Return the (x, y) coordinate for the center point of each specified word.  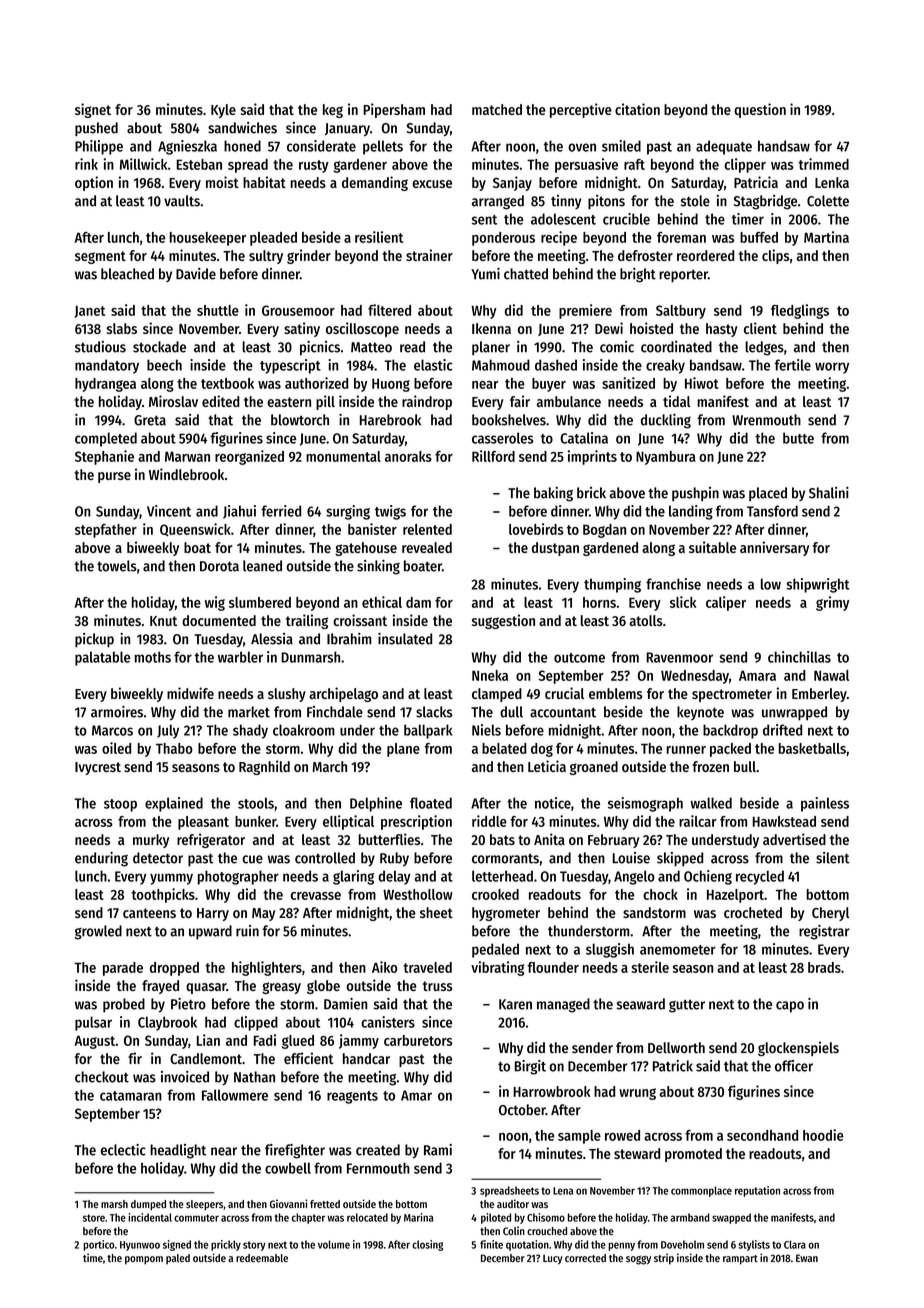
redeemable (262, 1258)
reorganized (249, 457)
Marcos (112, 730)
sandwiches (242, 128)
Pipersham (394, 110)
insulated (405, 639)
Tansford (772, 511)
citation (637, 109)
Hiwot (702, 383)
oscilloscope (362, 329)
